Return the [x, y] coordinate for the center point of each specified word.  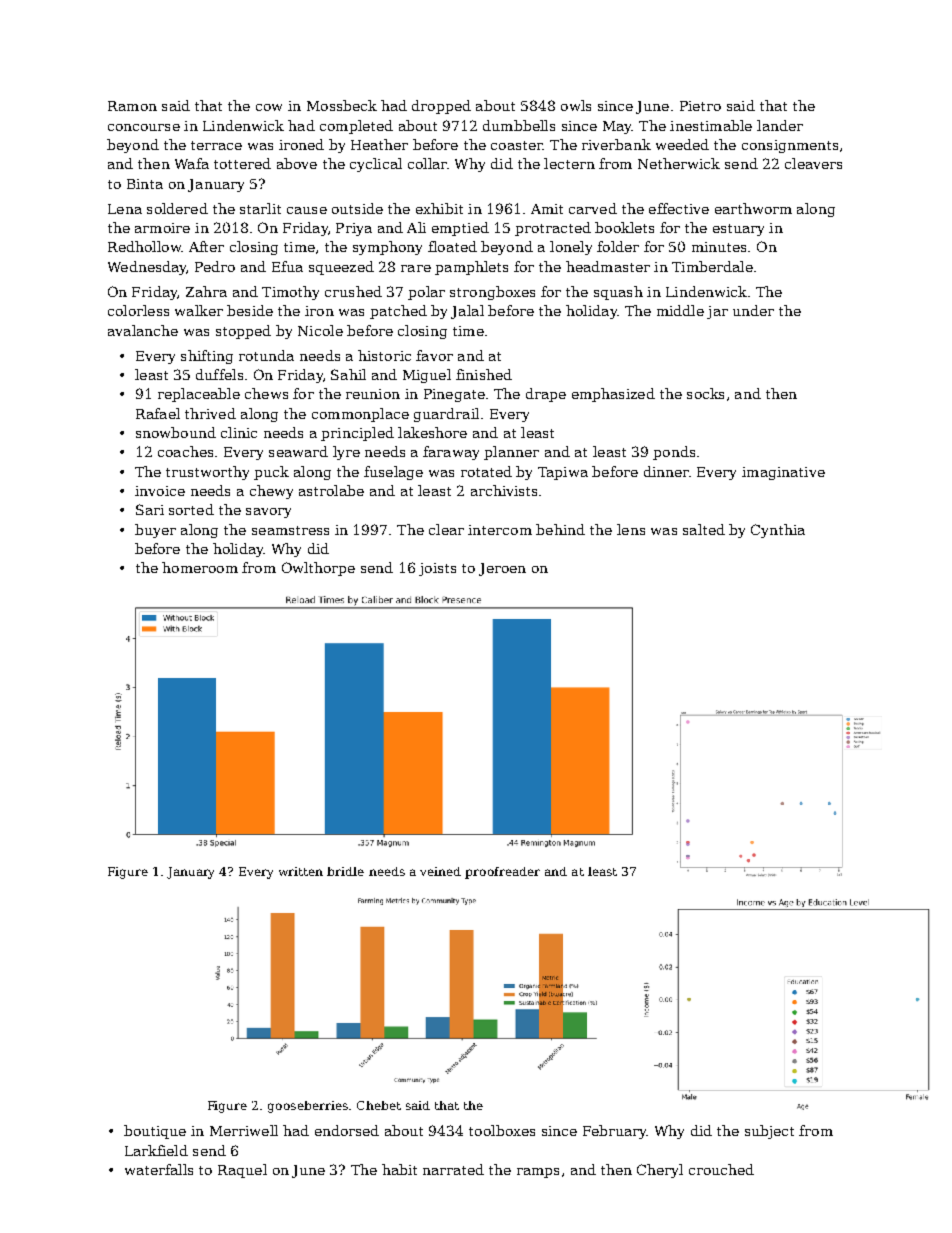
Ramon [132, 106]
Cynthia [778, 531]
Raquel [242, 1171]
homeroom [200, 567]
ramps [538, 1173]
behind [560, 529]
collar [427, 163]
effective [679, 208]
